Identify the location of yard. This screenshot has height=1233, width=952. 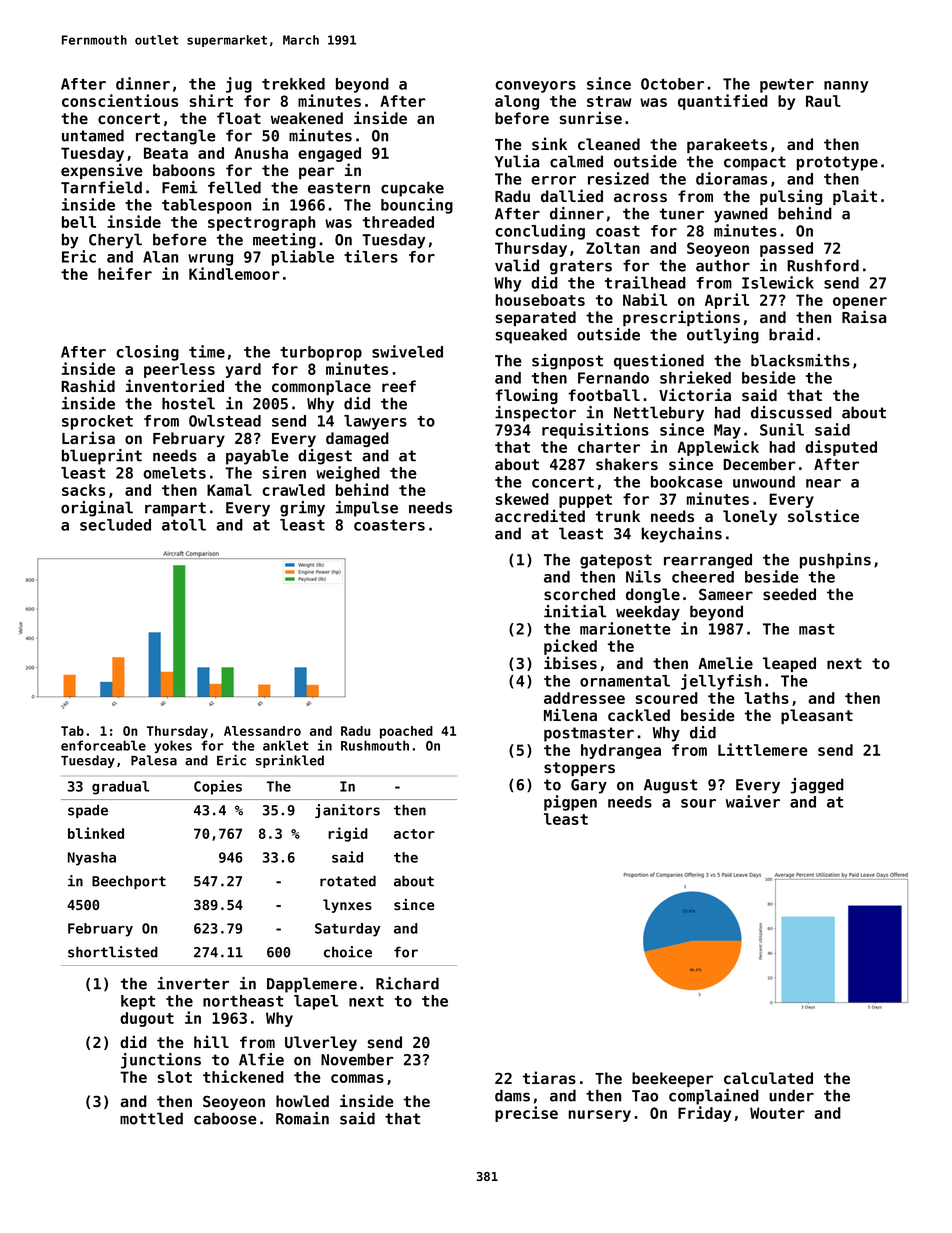
(243, 370).
